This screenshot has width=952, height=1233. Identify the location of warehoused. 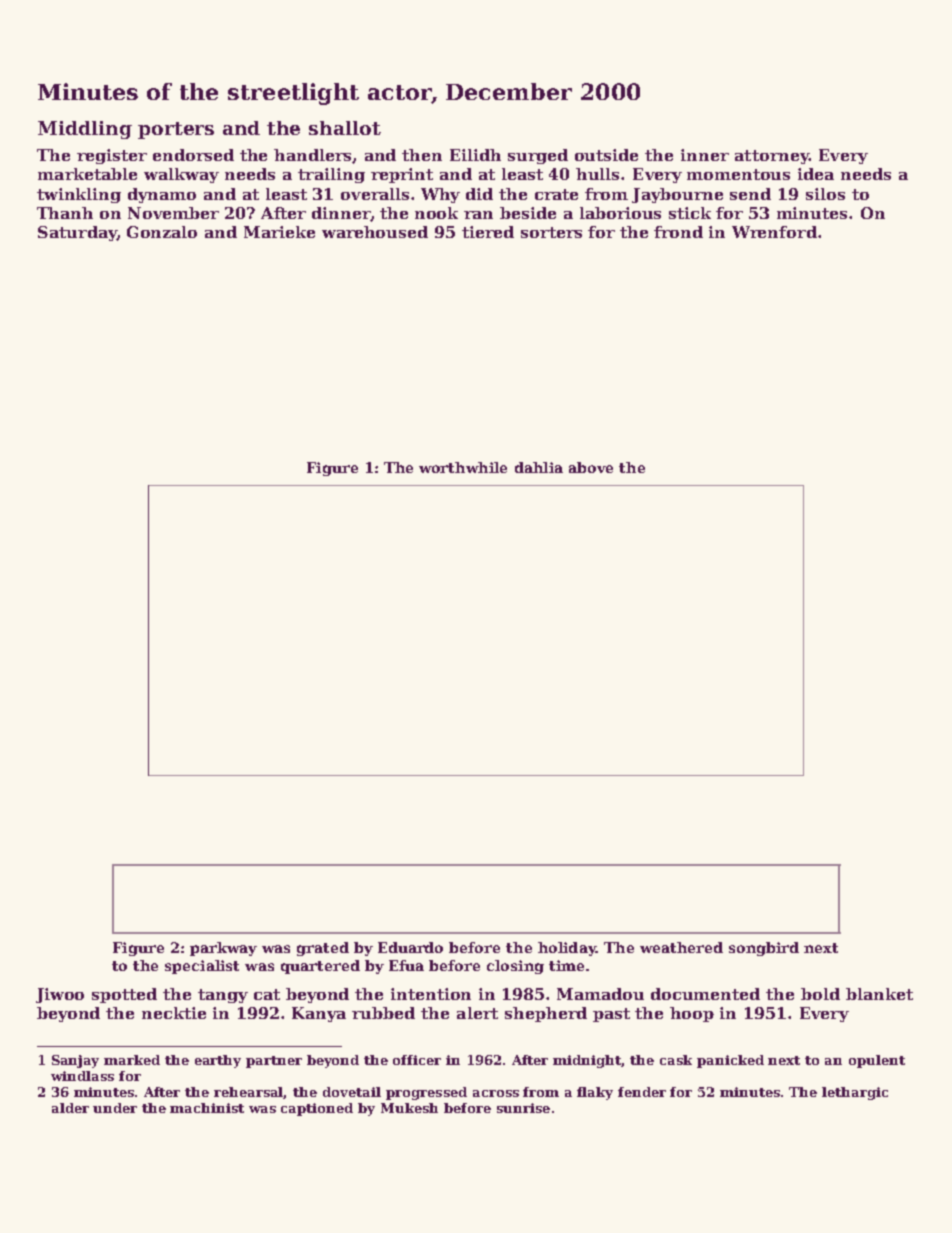
(375, 232).
